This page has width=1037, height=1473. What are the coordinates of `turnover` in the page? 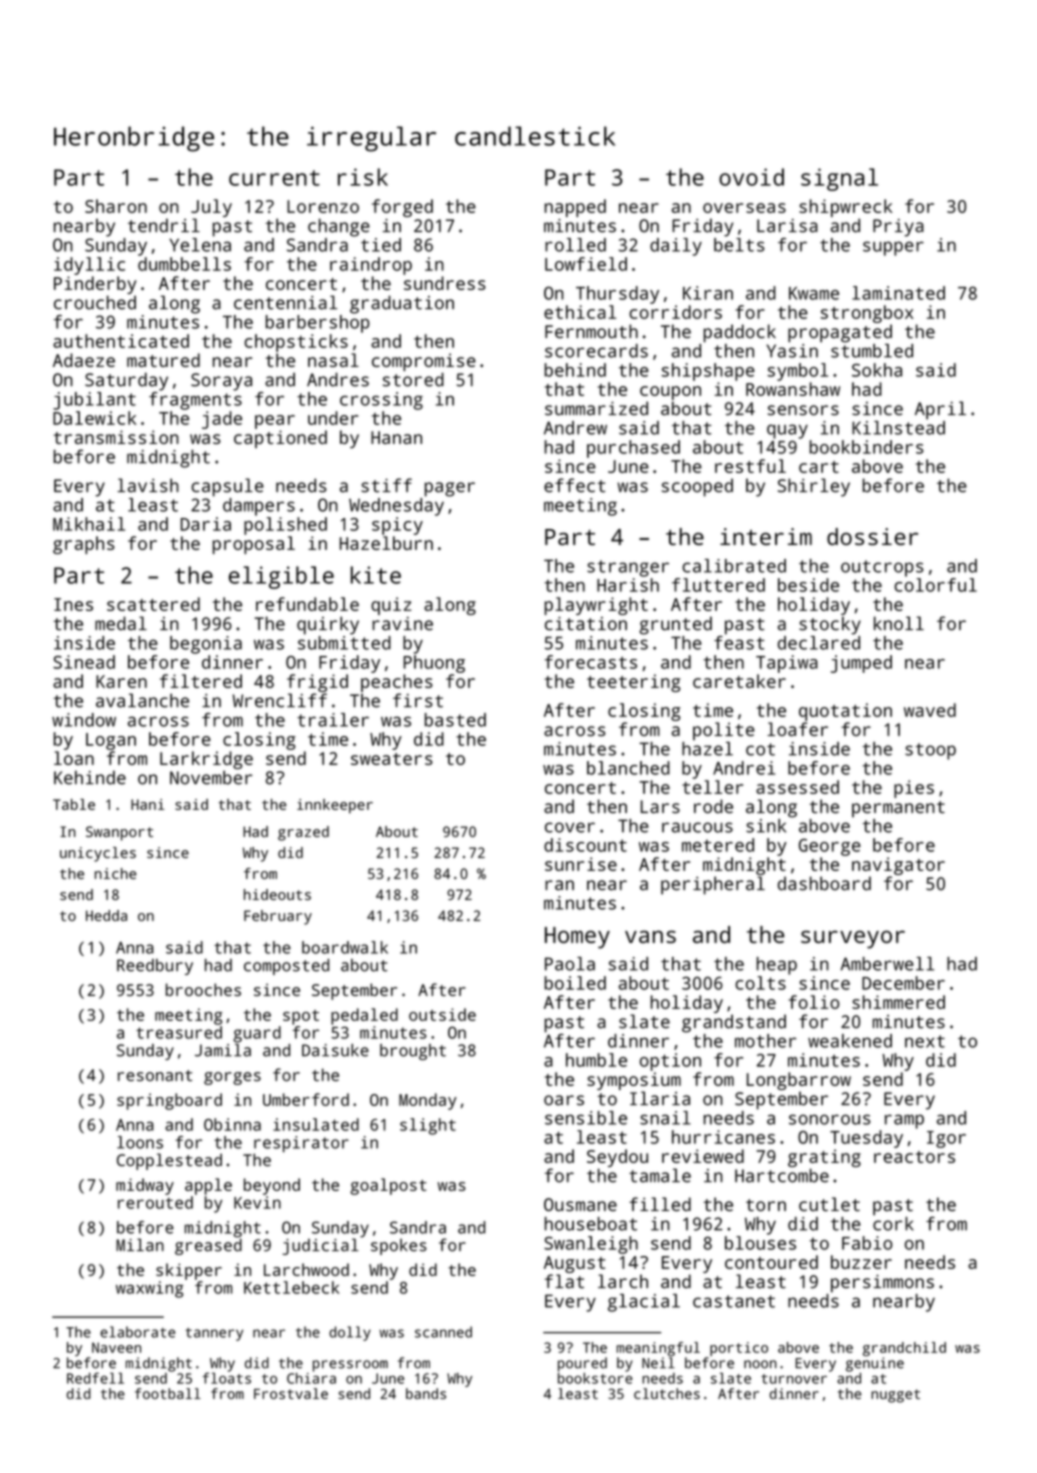 It's located at (794, 1379).
